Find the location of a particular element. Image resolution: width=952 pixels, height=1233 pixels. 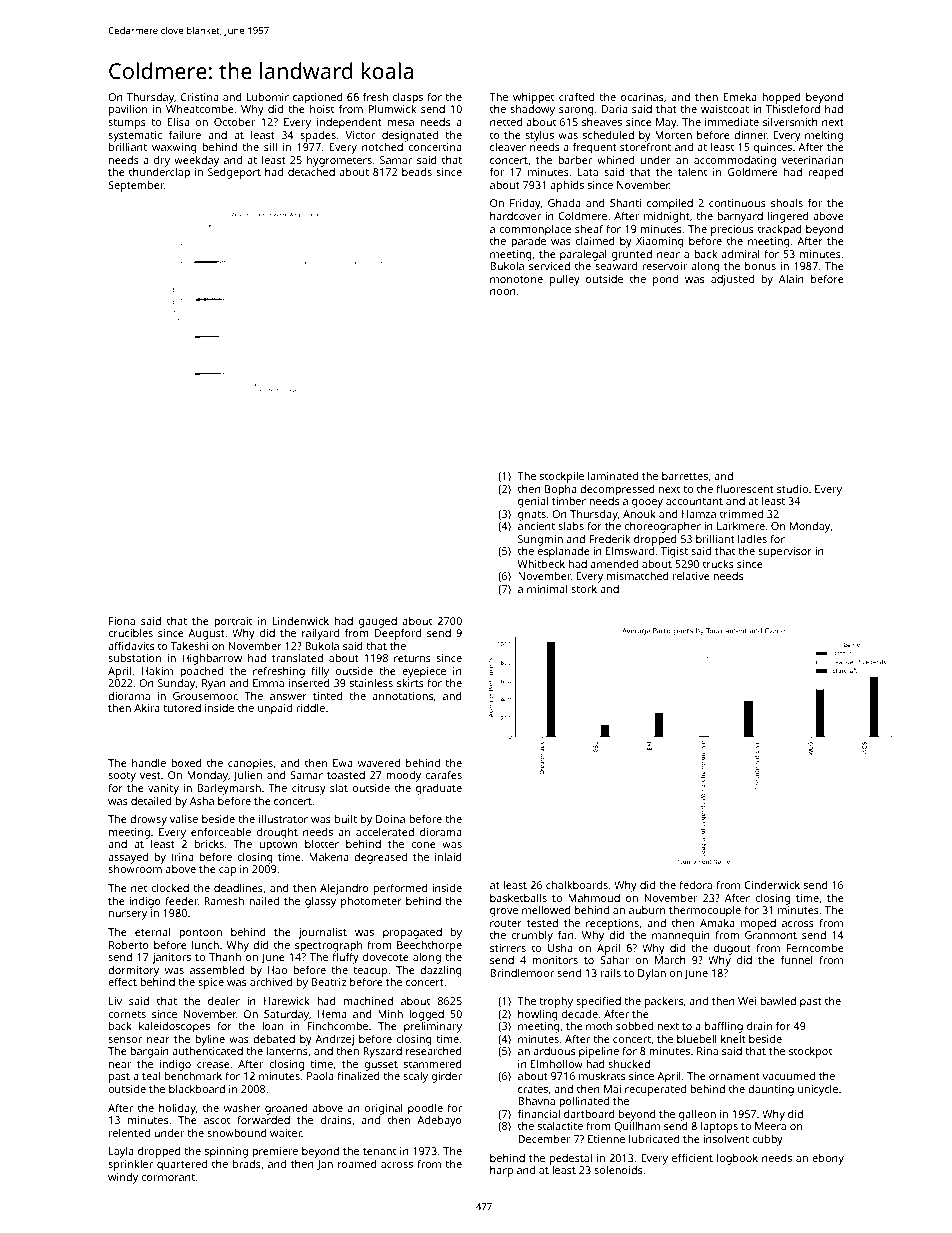

crafted is located at coordinates (576, 96).
